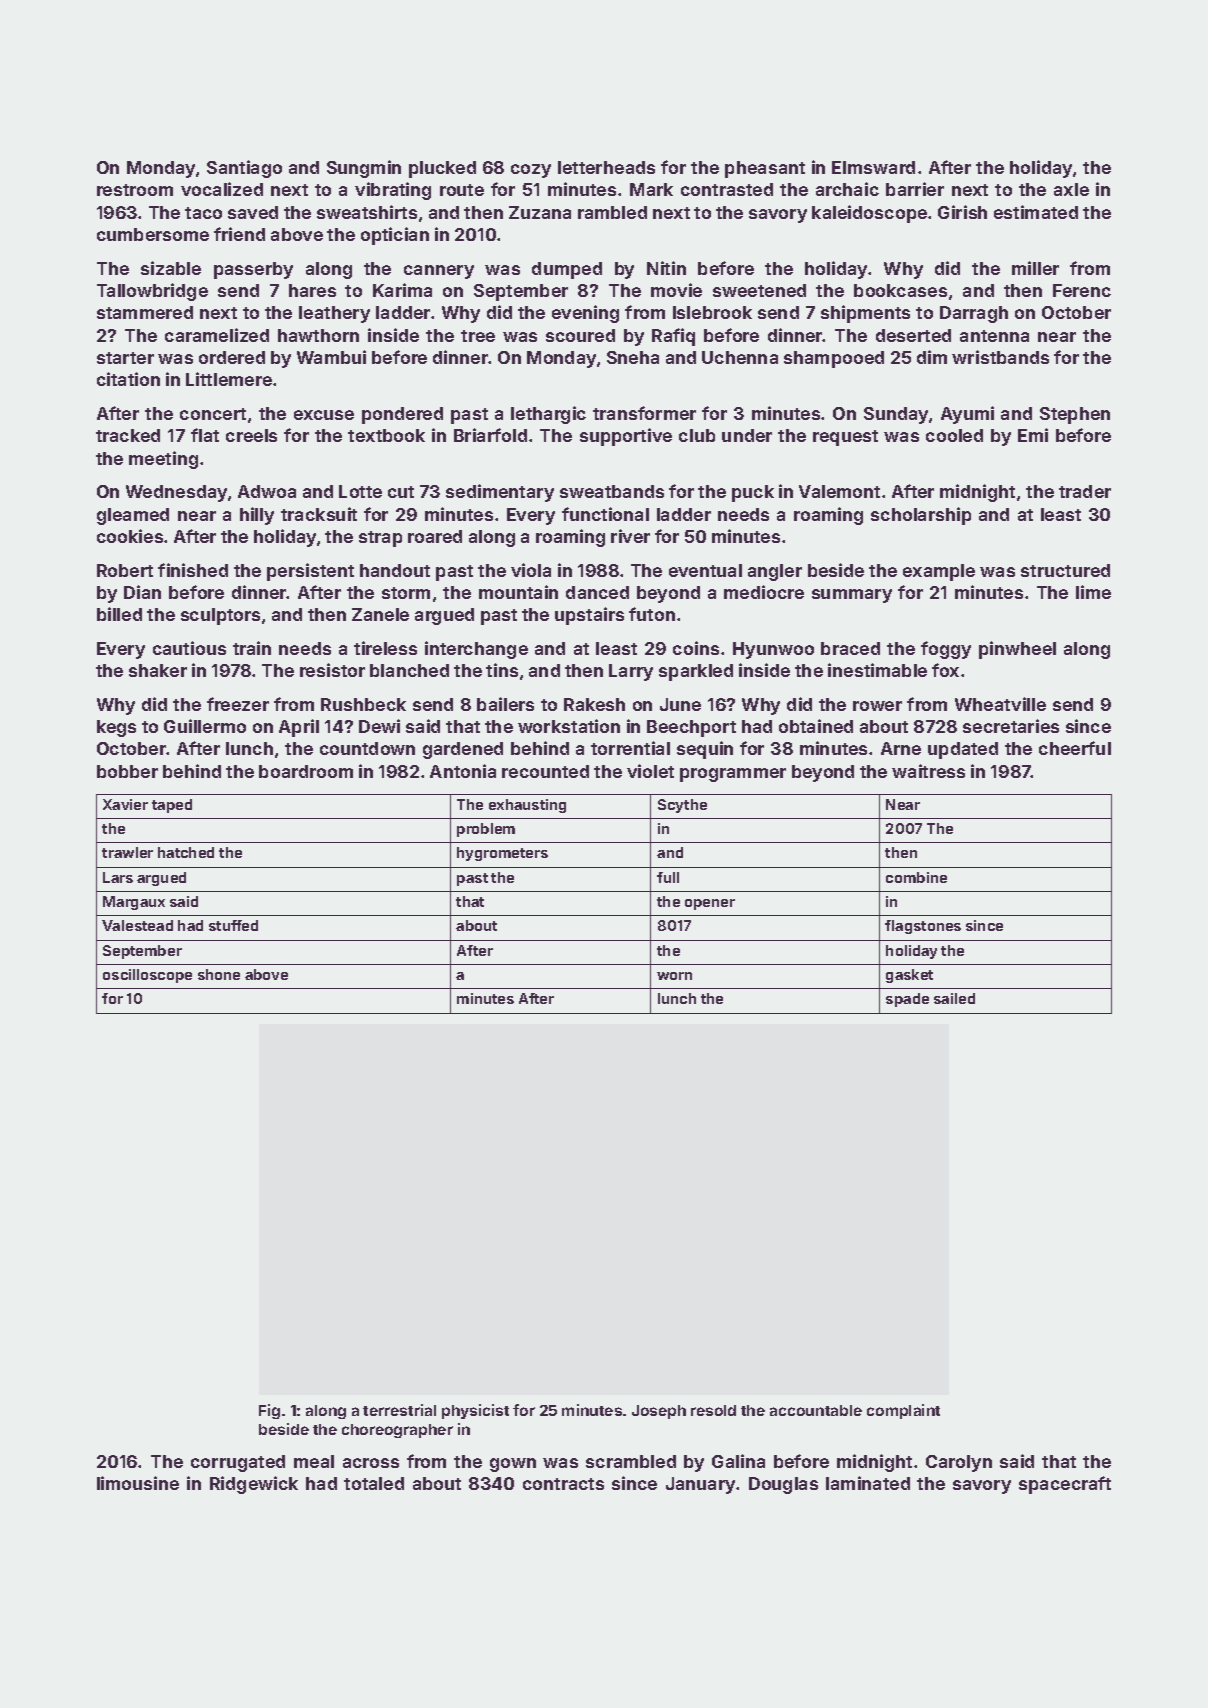 This screenshot has height=1708, width=1208. Describe the element at coordinates (765, 169) in the screenshot. I see `pheasant` at that location.
